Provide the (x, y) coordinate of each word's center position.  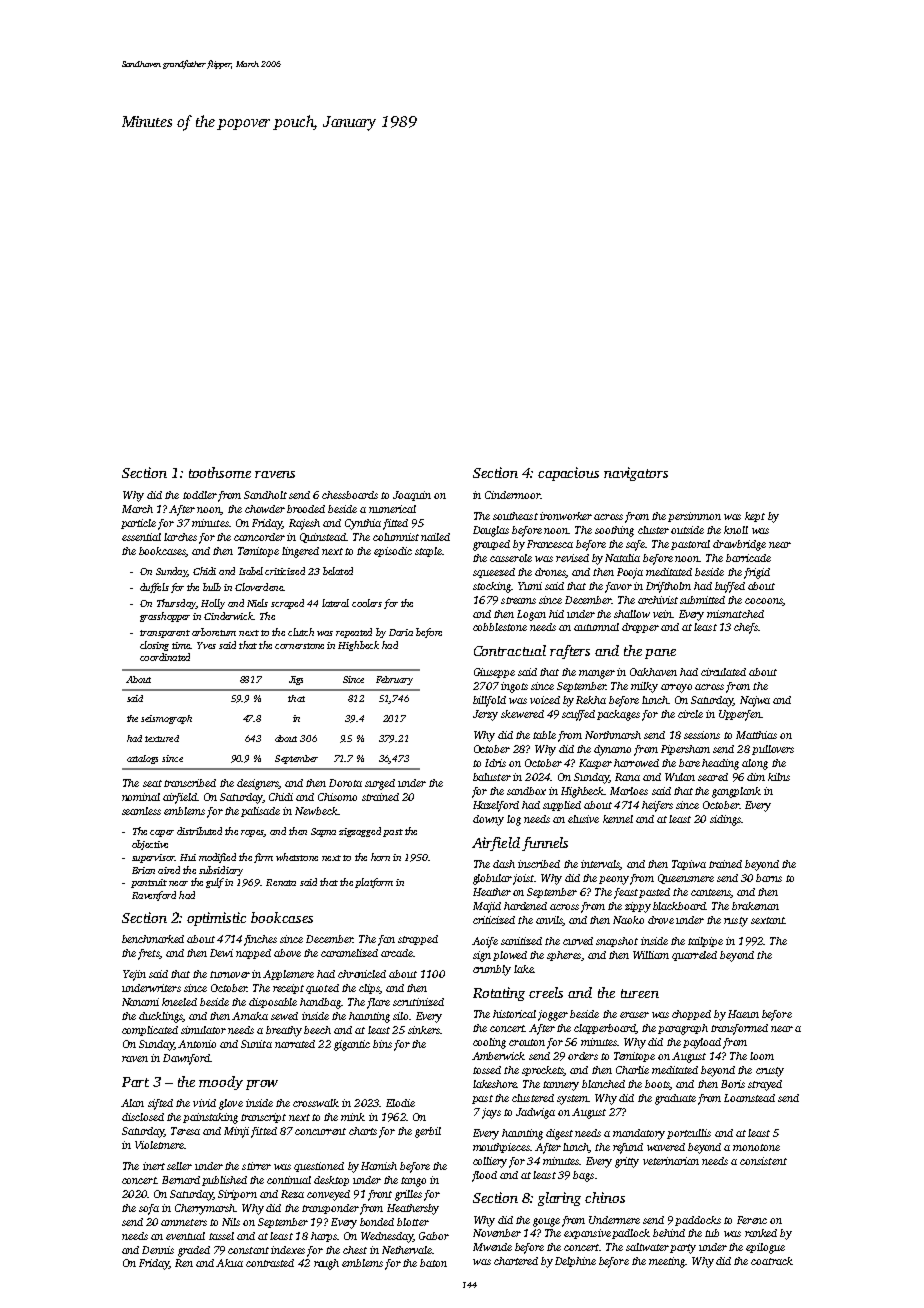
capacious (568, 474)
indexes (288, 1250)
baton (433, 1263)
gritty (627, 1162)
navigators (636, 474)
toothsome (220, 472)
